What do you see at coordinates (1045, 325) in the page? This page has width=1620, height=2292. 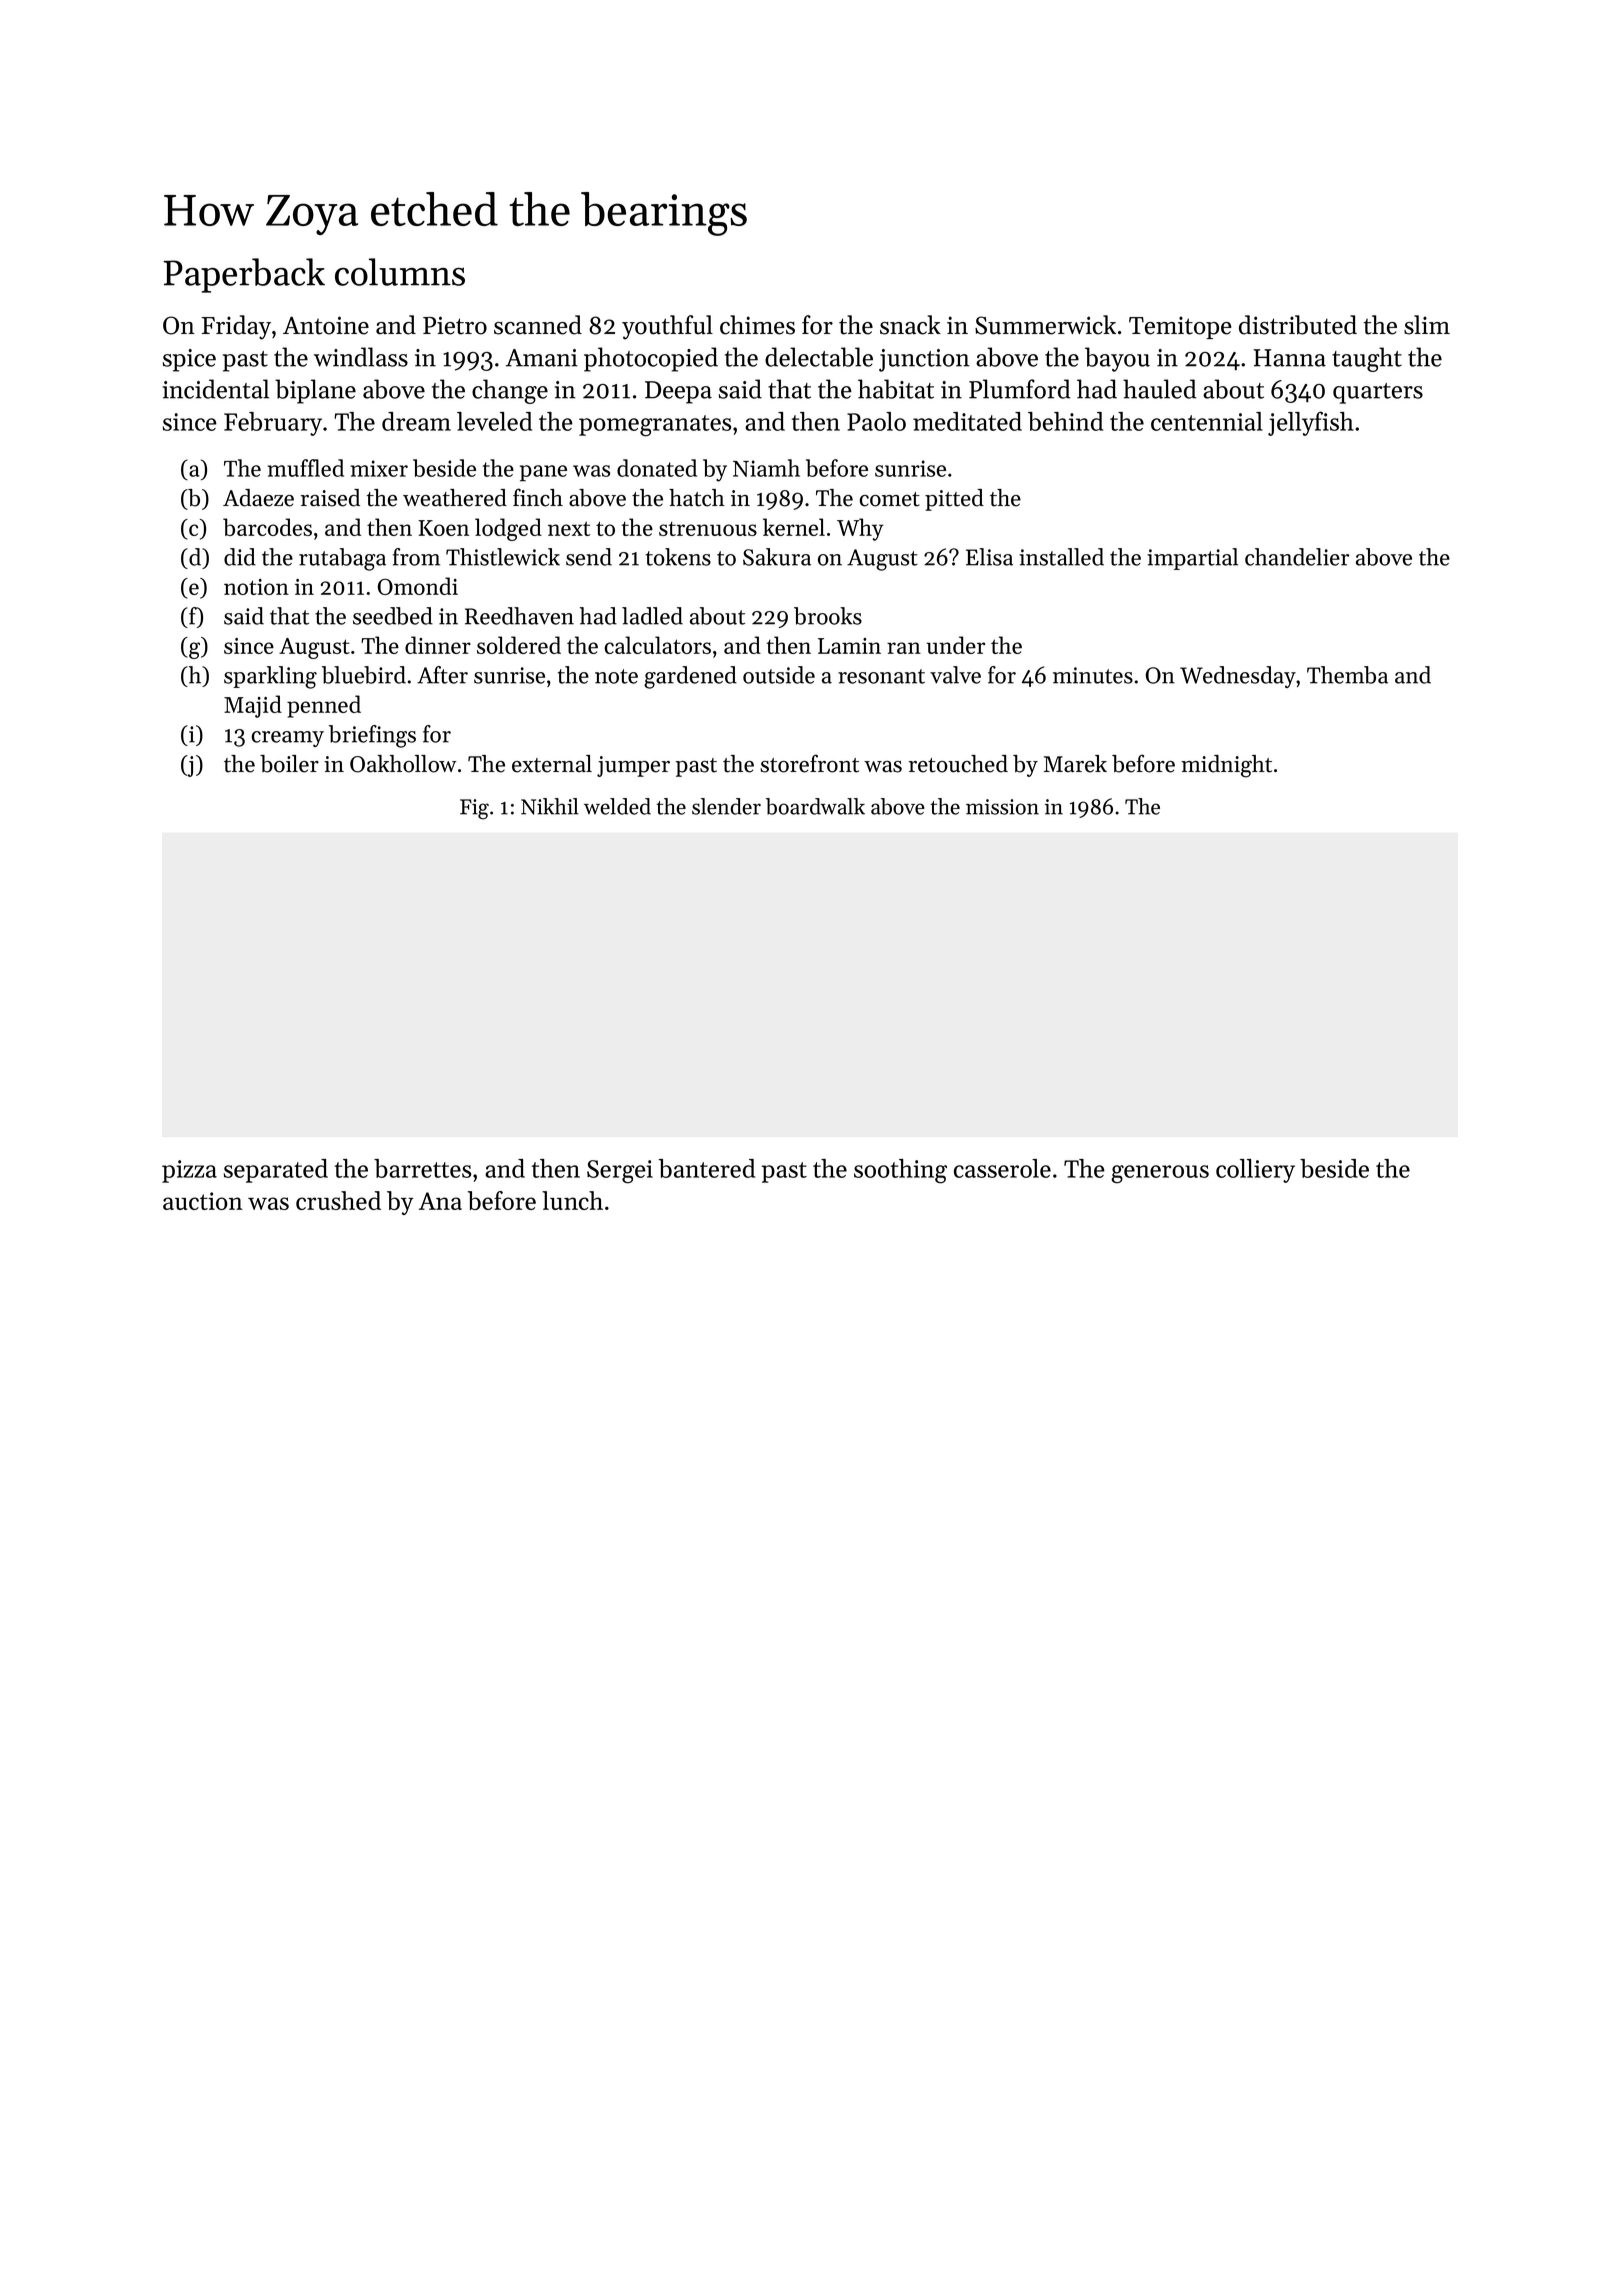 I see `Summerwick` at bounding box center [1045, 325].
